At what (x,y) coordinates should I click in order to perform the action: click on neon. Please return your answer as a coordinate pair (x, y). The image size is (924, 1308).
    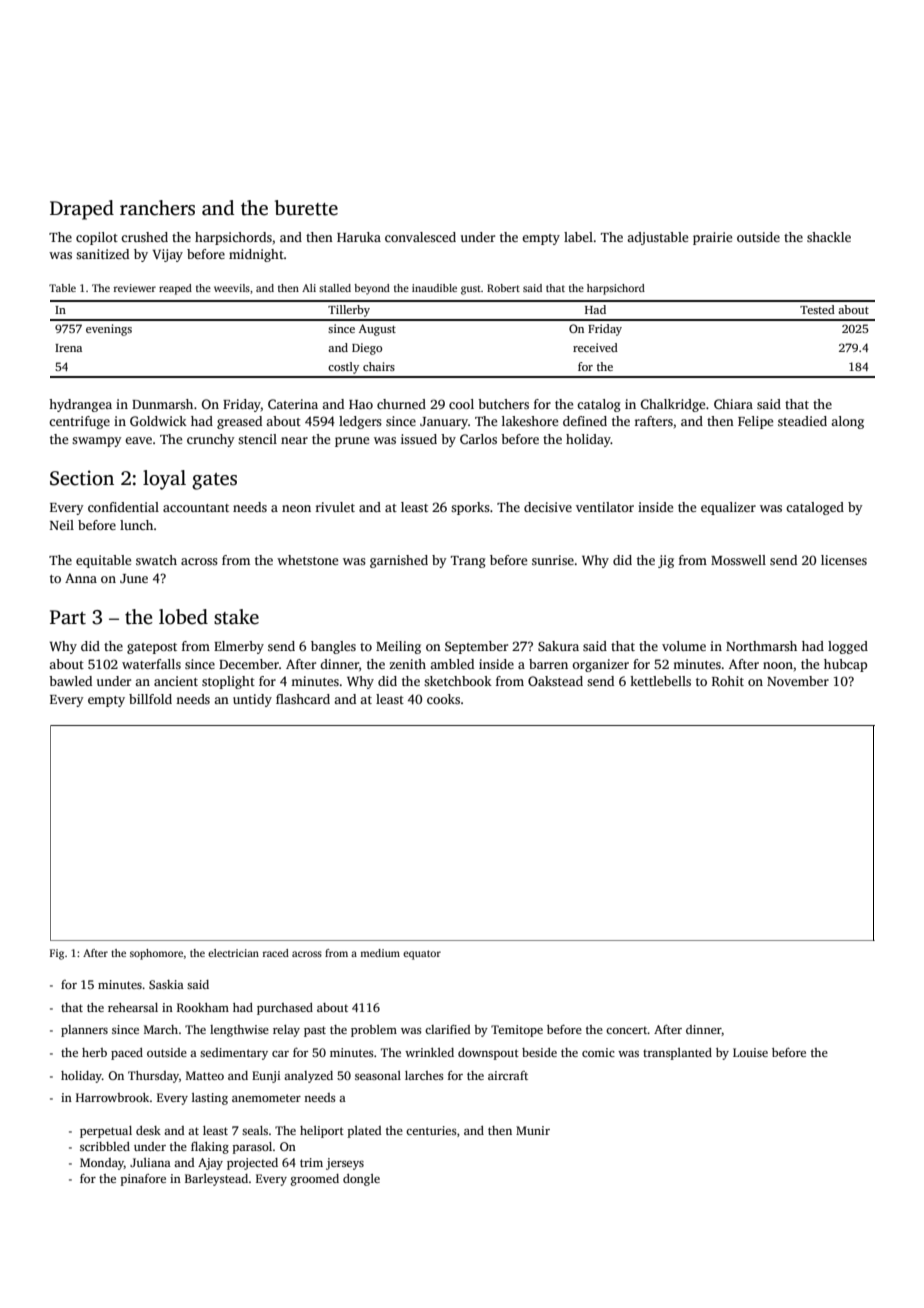
    Looking at the image, I should click on (296, 508).
